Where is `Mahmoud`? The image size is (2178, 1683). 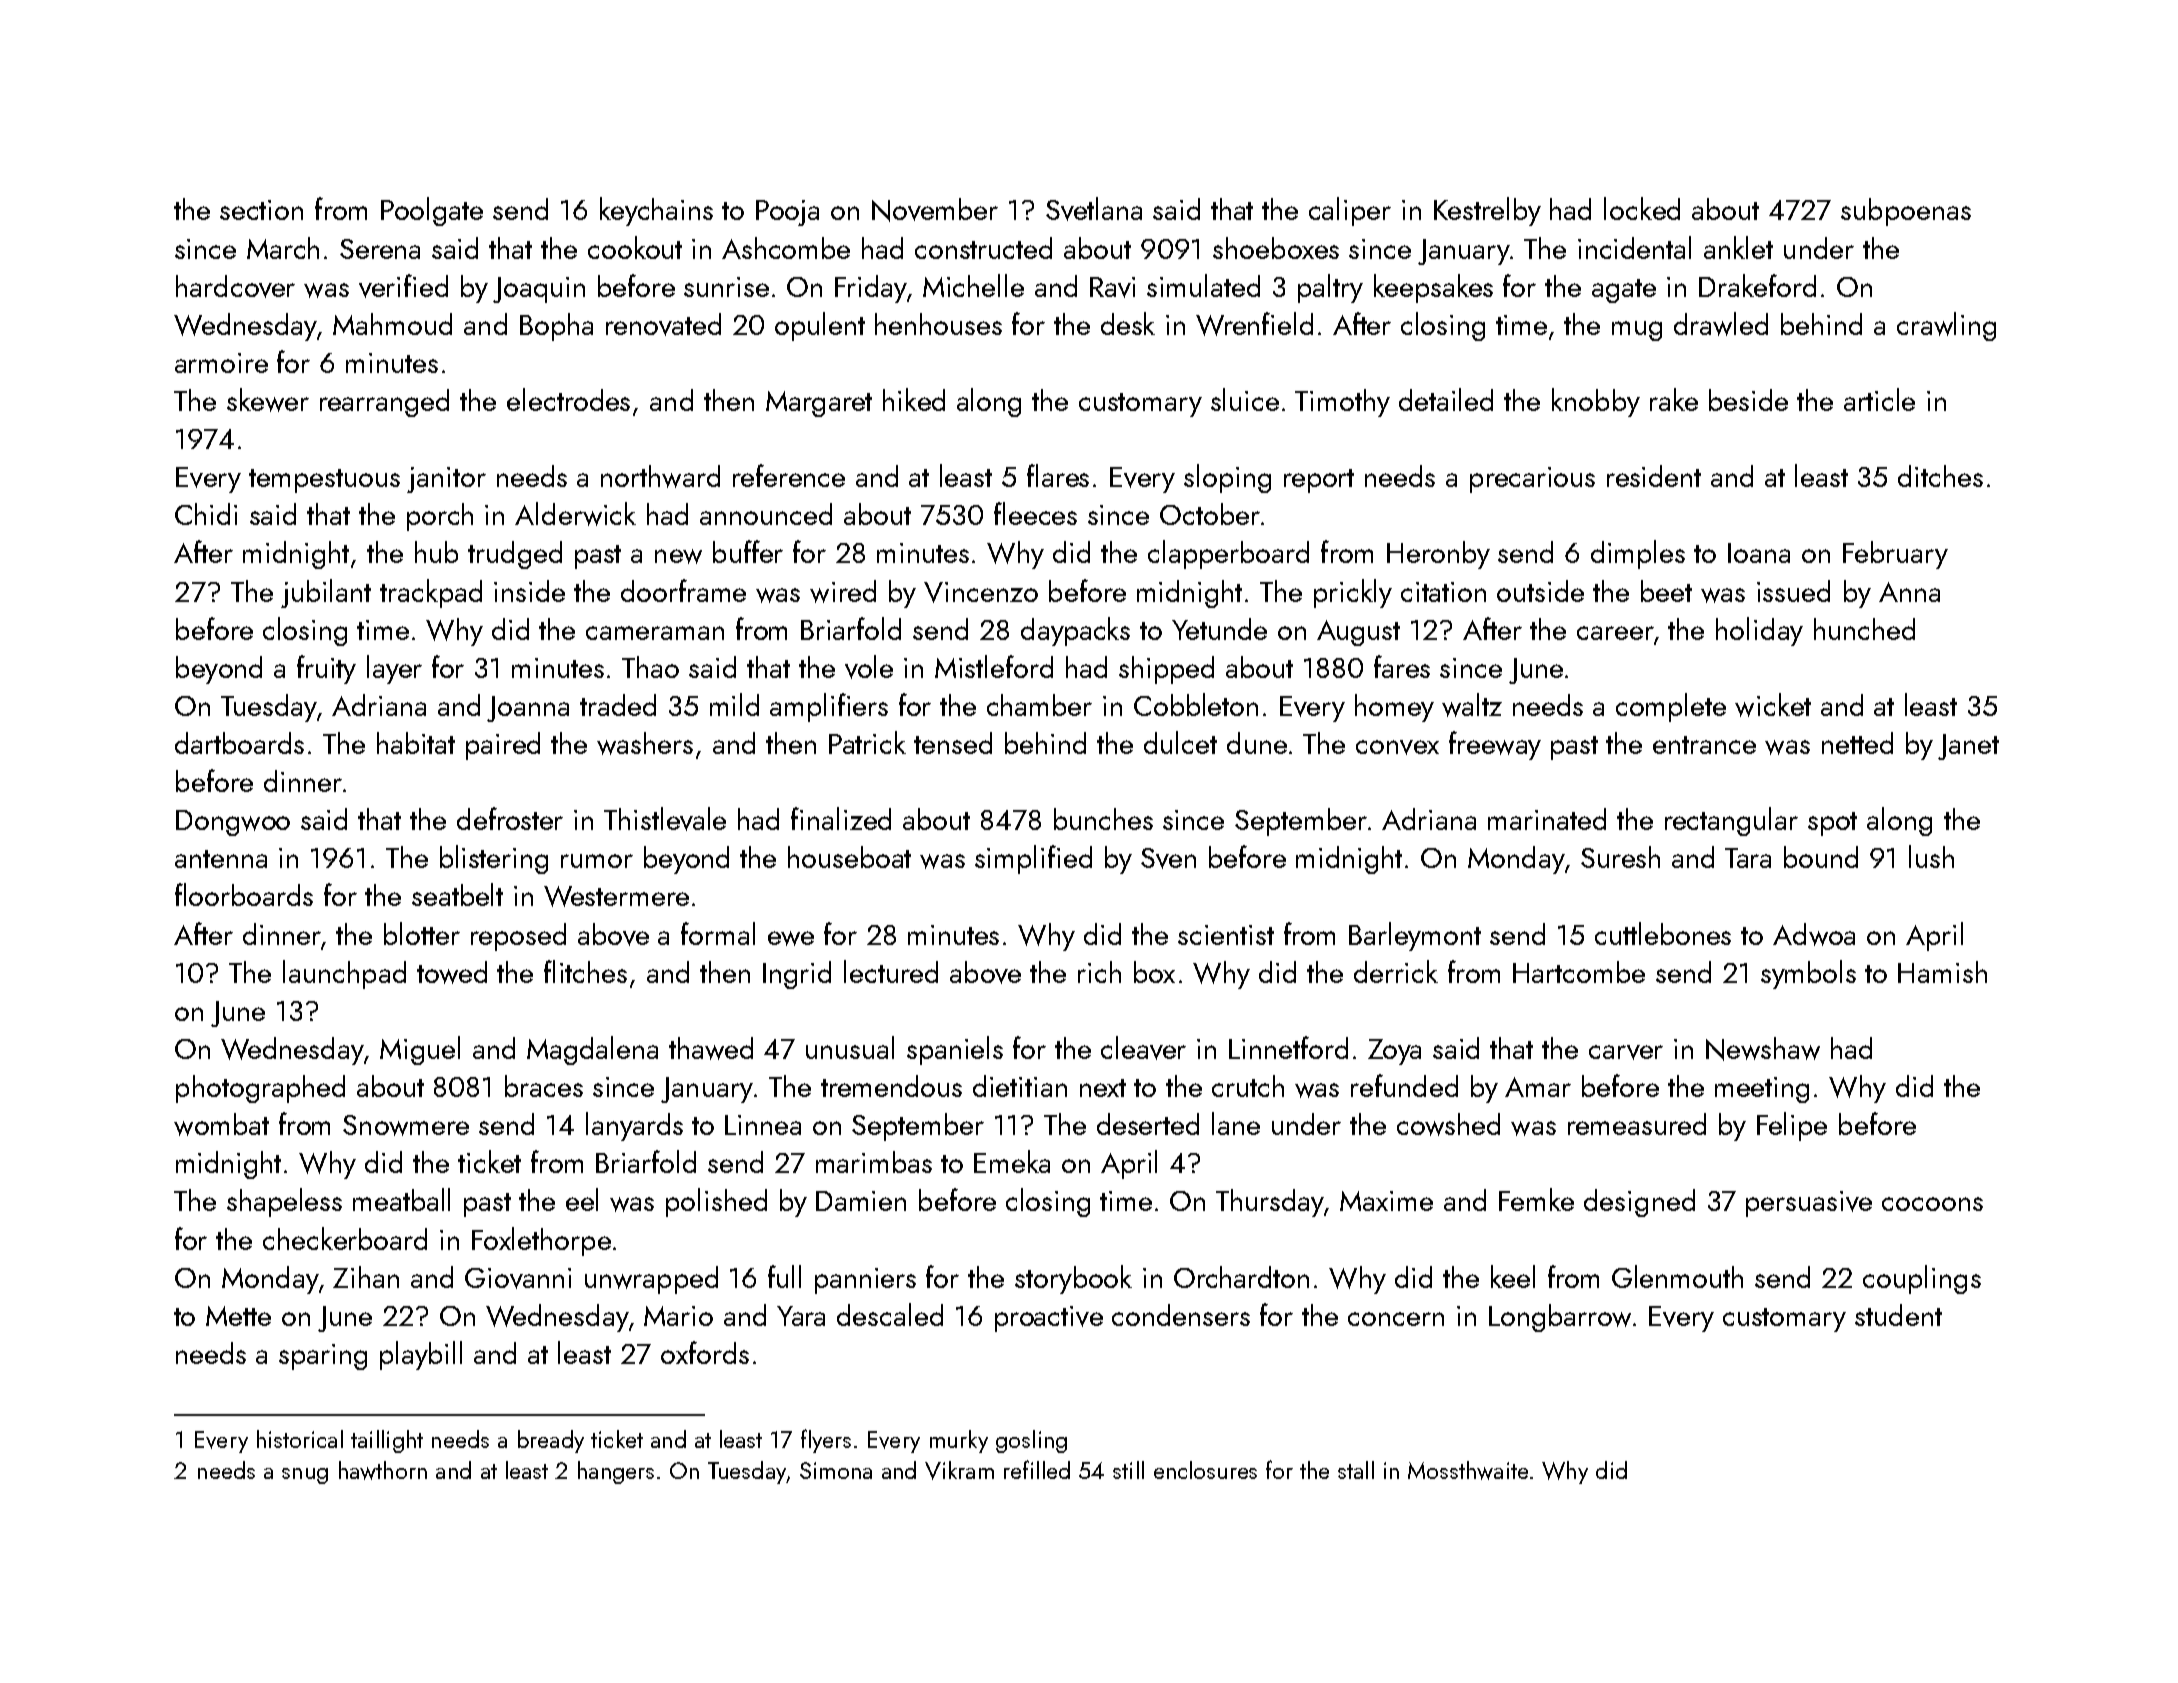 Mahmoud is located at coordinates (392, 324).
